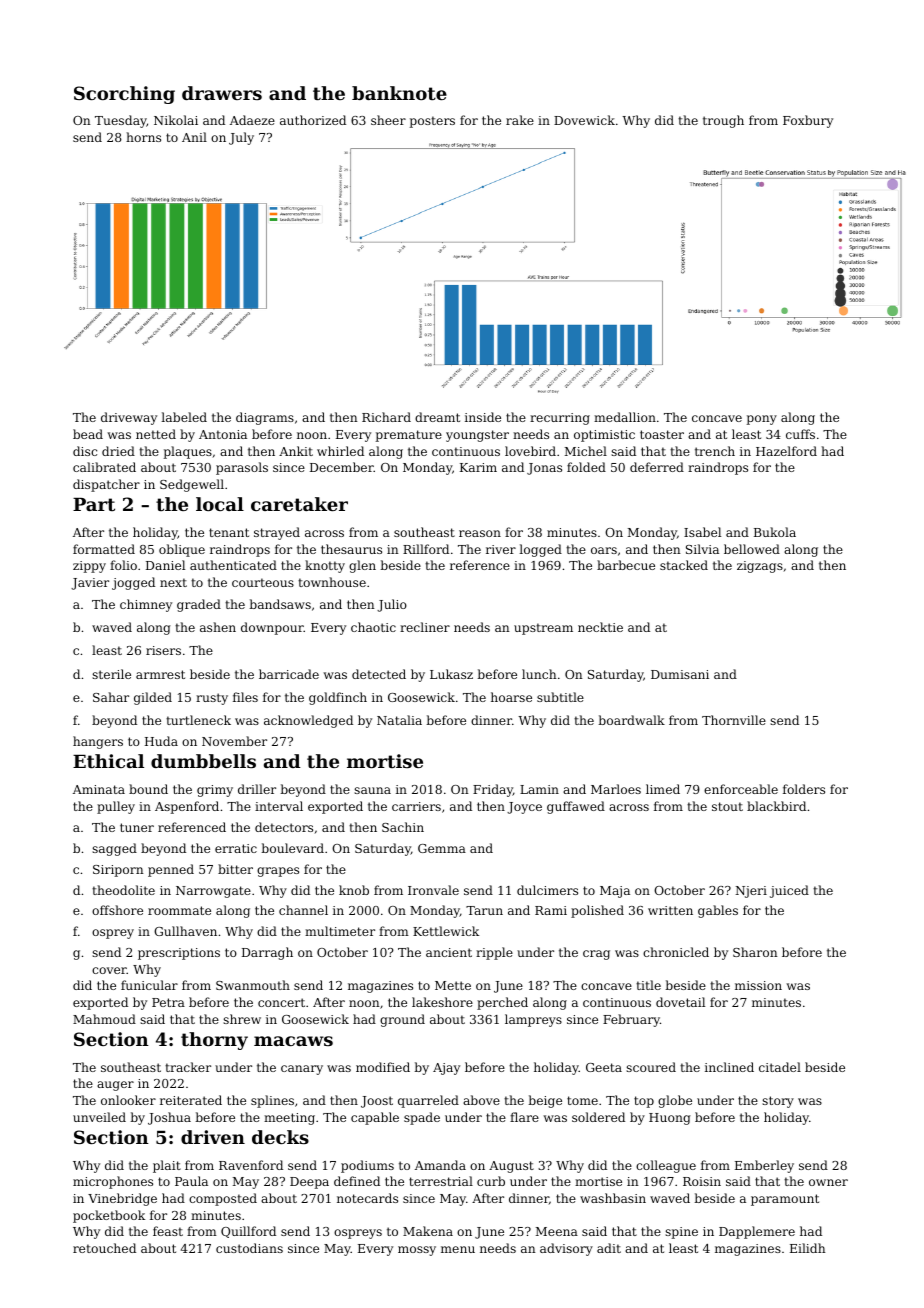  I want to click on drawers, so click(222, 93).
